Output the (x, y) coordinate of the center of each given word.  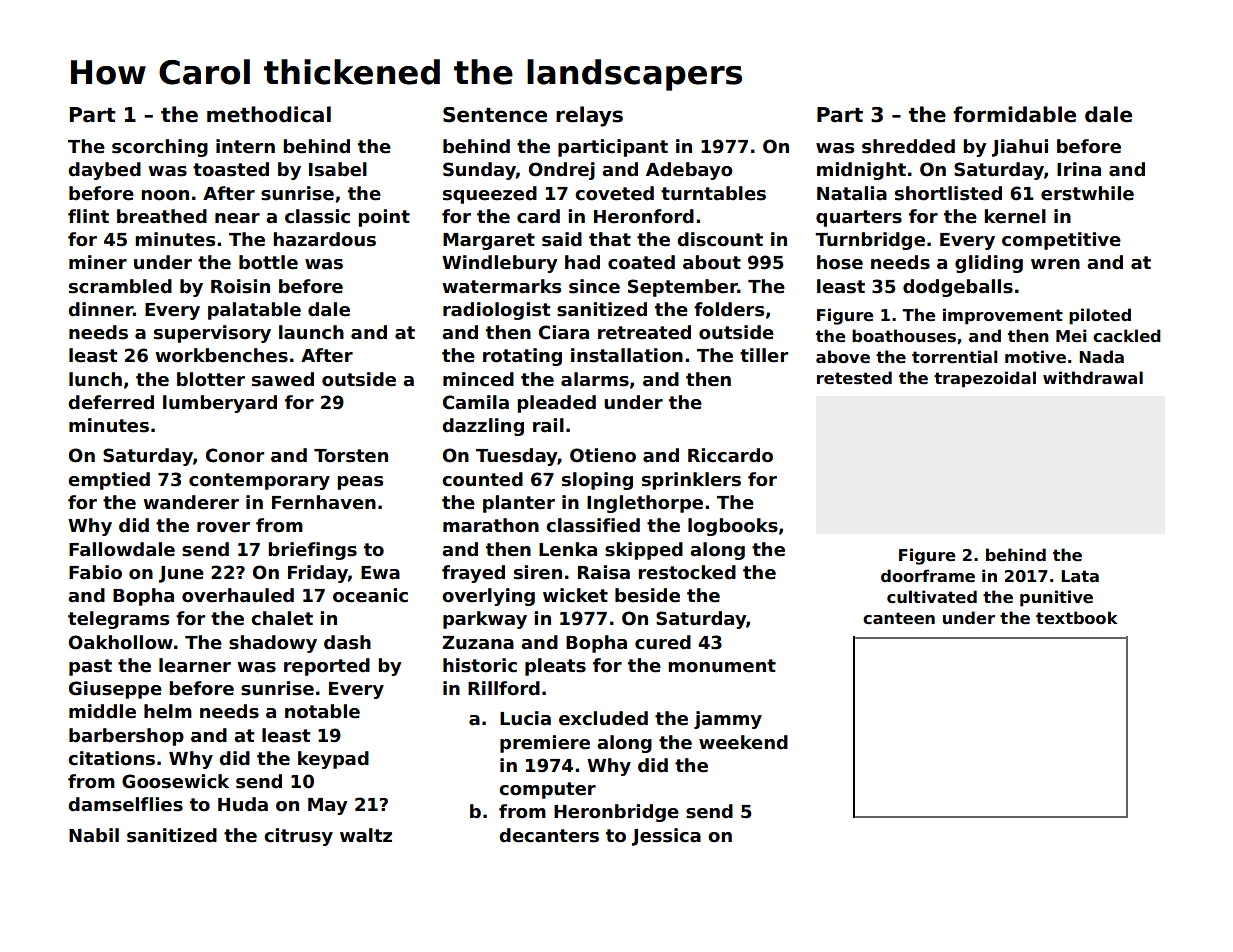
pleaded (556, 404)
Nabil (94, 835)
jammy (728, 720)
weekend (743, 742)
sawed (283, 379)
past (90, 667)
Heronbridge (616, 813)
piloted (1100, 316)
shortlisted (948, 193)
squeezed (490, 195)
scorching (160, 148)
